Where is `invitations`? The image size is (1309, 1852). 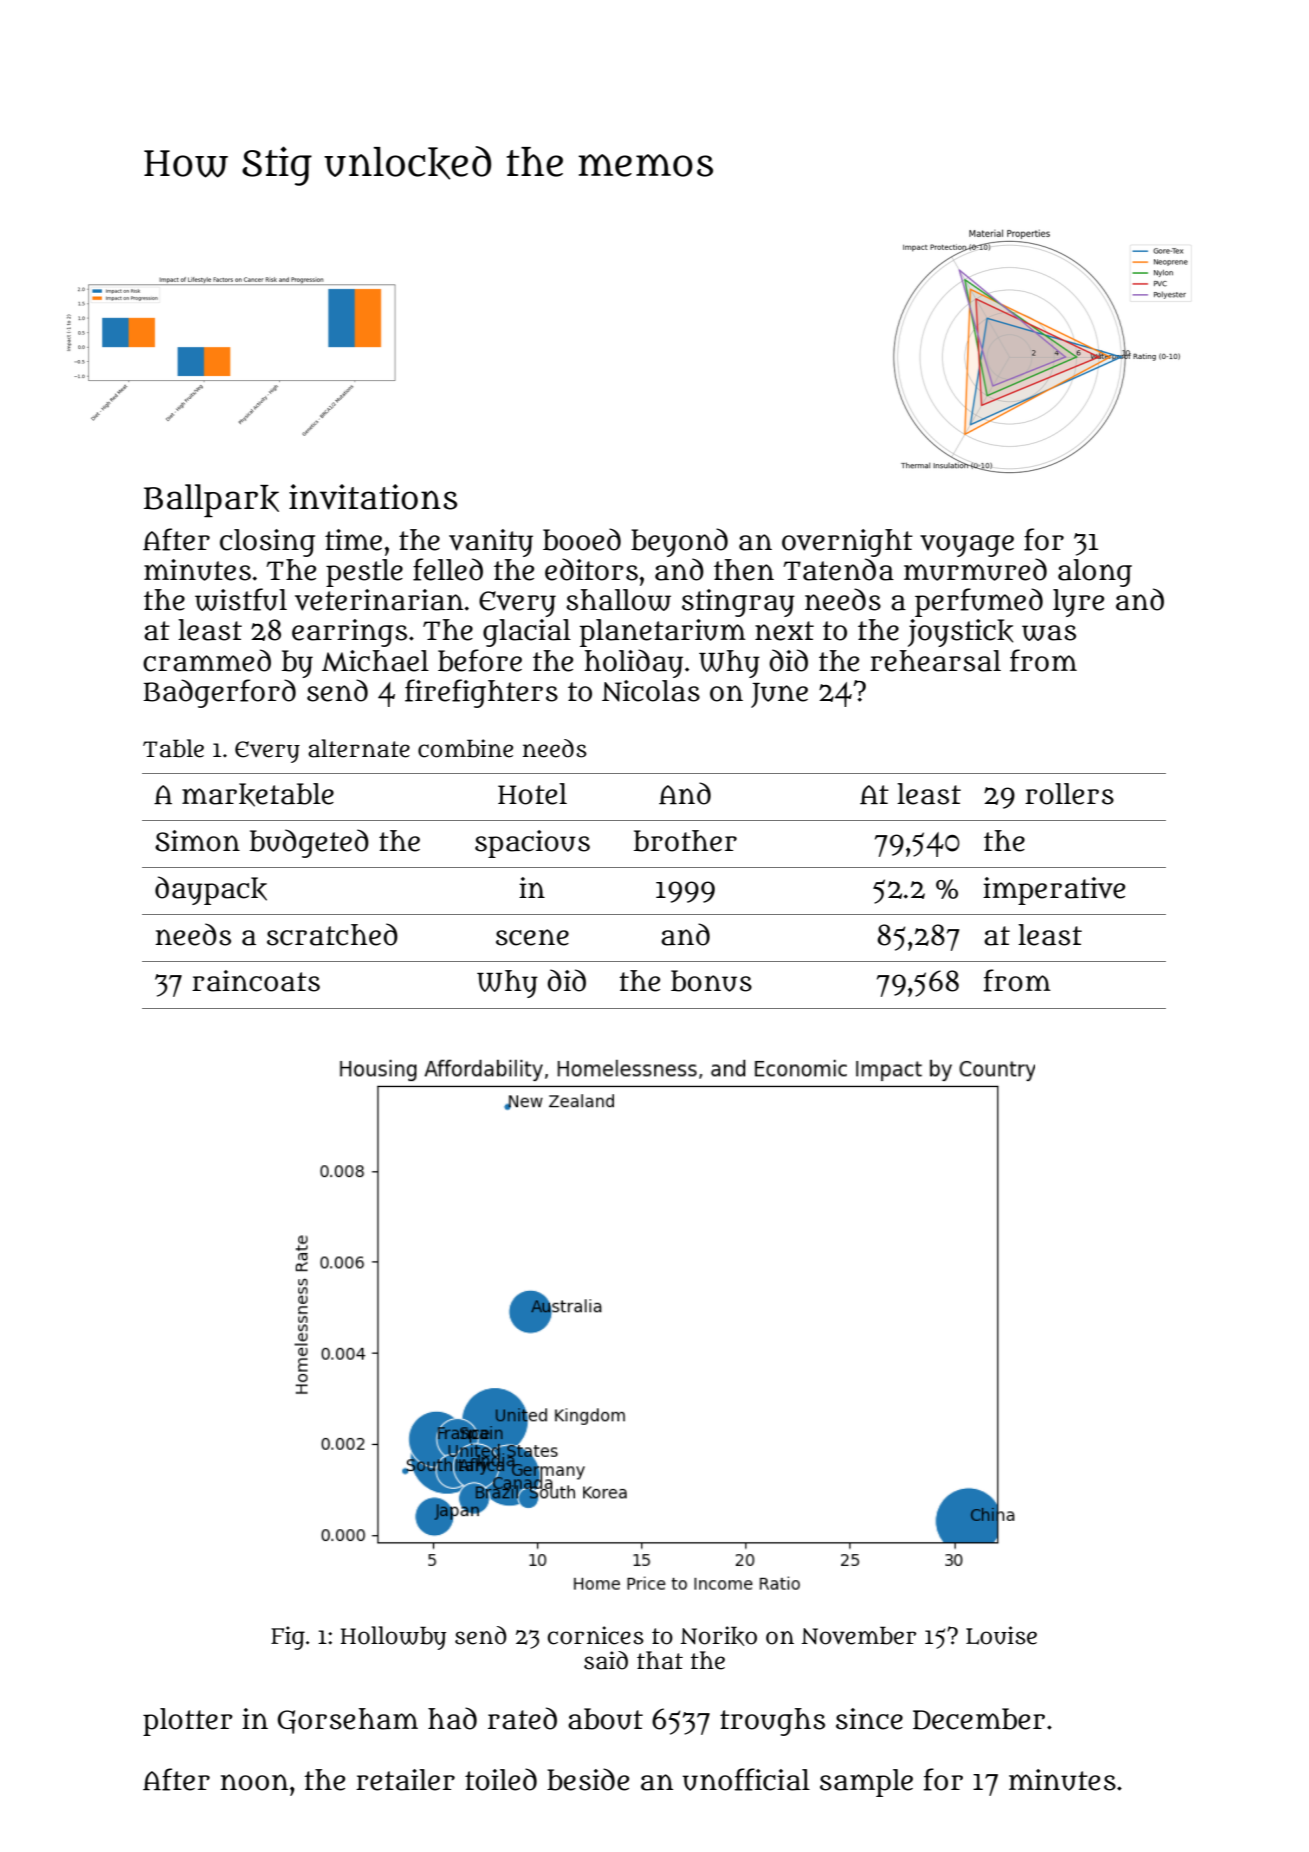 invitations is located at coordinates (373, 497).
